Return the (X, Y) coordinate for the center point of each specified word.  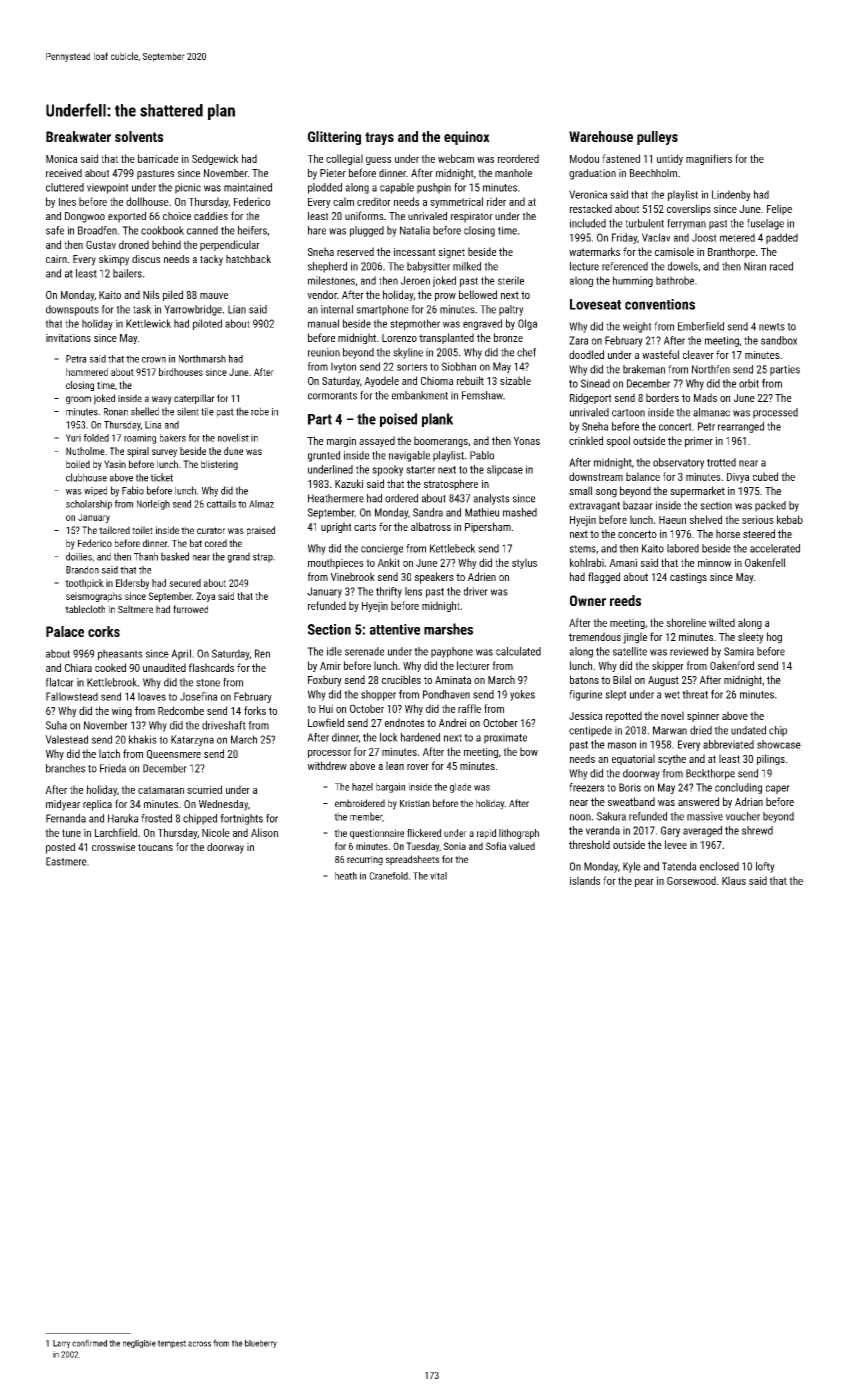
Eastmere (66, 861)
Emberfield (701, 326)
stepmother (415, 324)
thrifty (389, 592)
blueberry (261, 1344)
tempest (172, 1344)
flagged (604, 578)
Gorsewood (691, 880)
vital (438, 876)
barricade (158, 158)
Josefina (198, 696)
